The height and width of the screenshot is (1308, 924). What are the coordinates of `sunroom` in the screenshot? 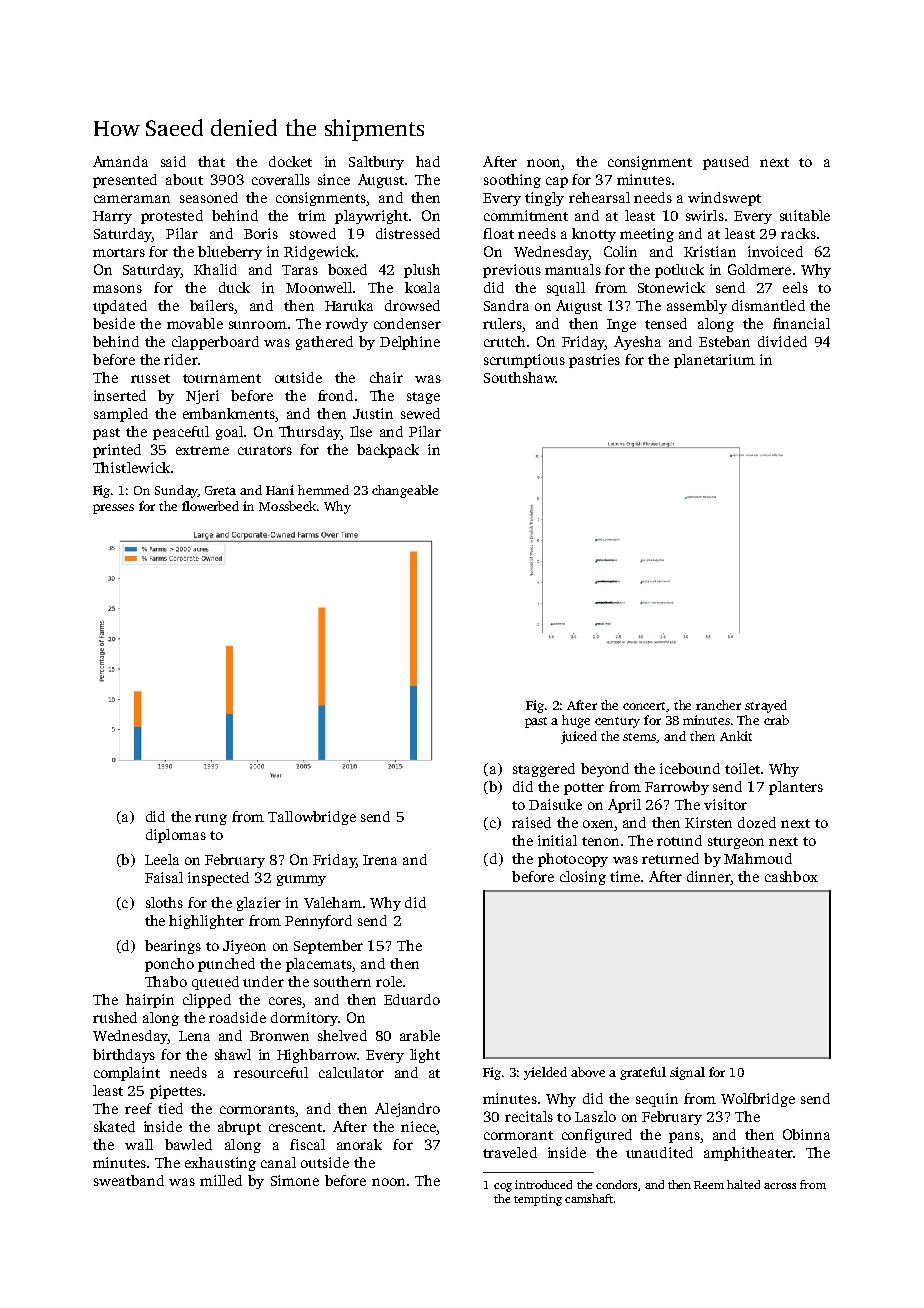 It's located at (258, 325).
